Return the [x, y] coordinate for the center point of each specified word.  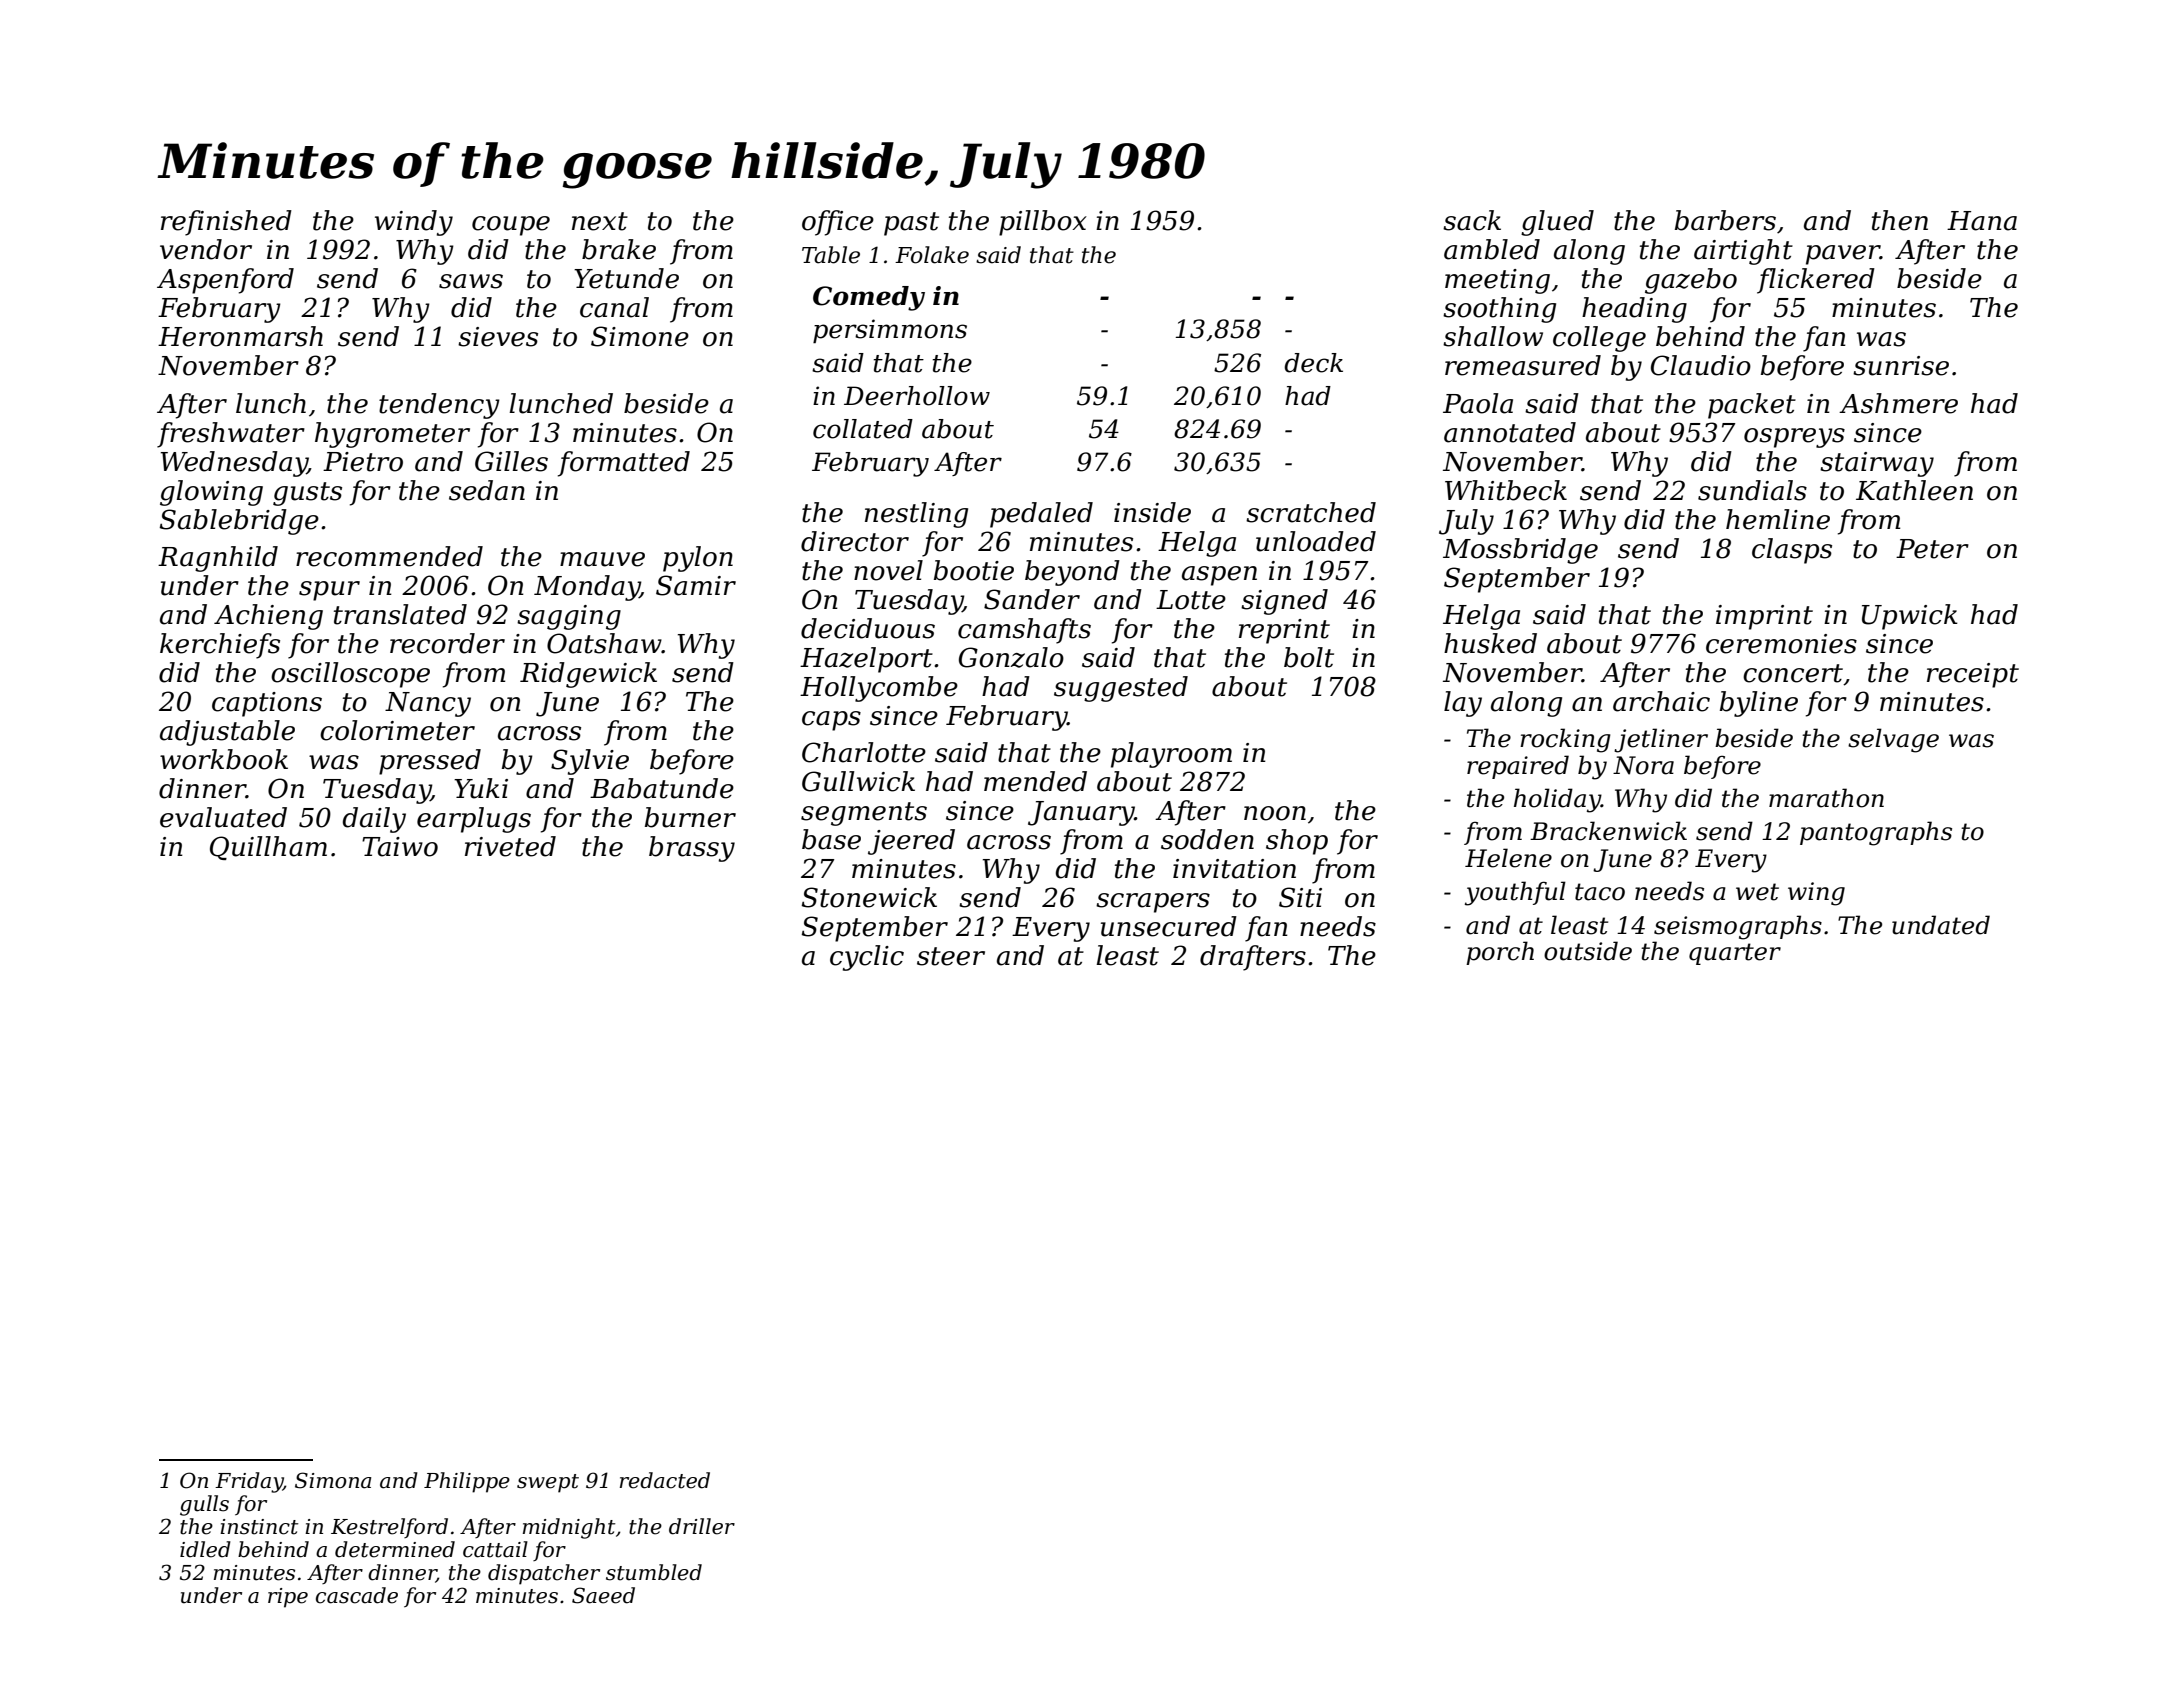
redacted [665, 1480]
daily [374, 820]
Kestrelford [389, 1528]
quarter [1735, 954]
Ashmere [1898, 403]
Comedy [869, 298]
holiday [1557, 800]
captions [267, 704]
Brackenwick [1608, 831]
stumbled [654, 1572]
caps [831, 721]
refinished [226, 223]
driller [702, 1526]
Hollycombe [879, 689]
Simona [333, 1480]
